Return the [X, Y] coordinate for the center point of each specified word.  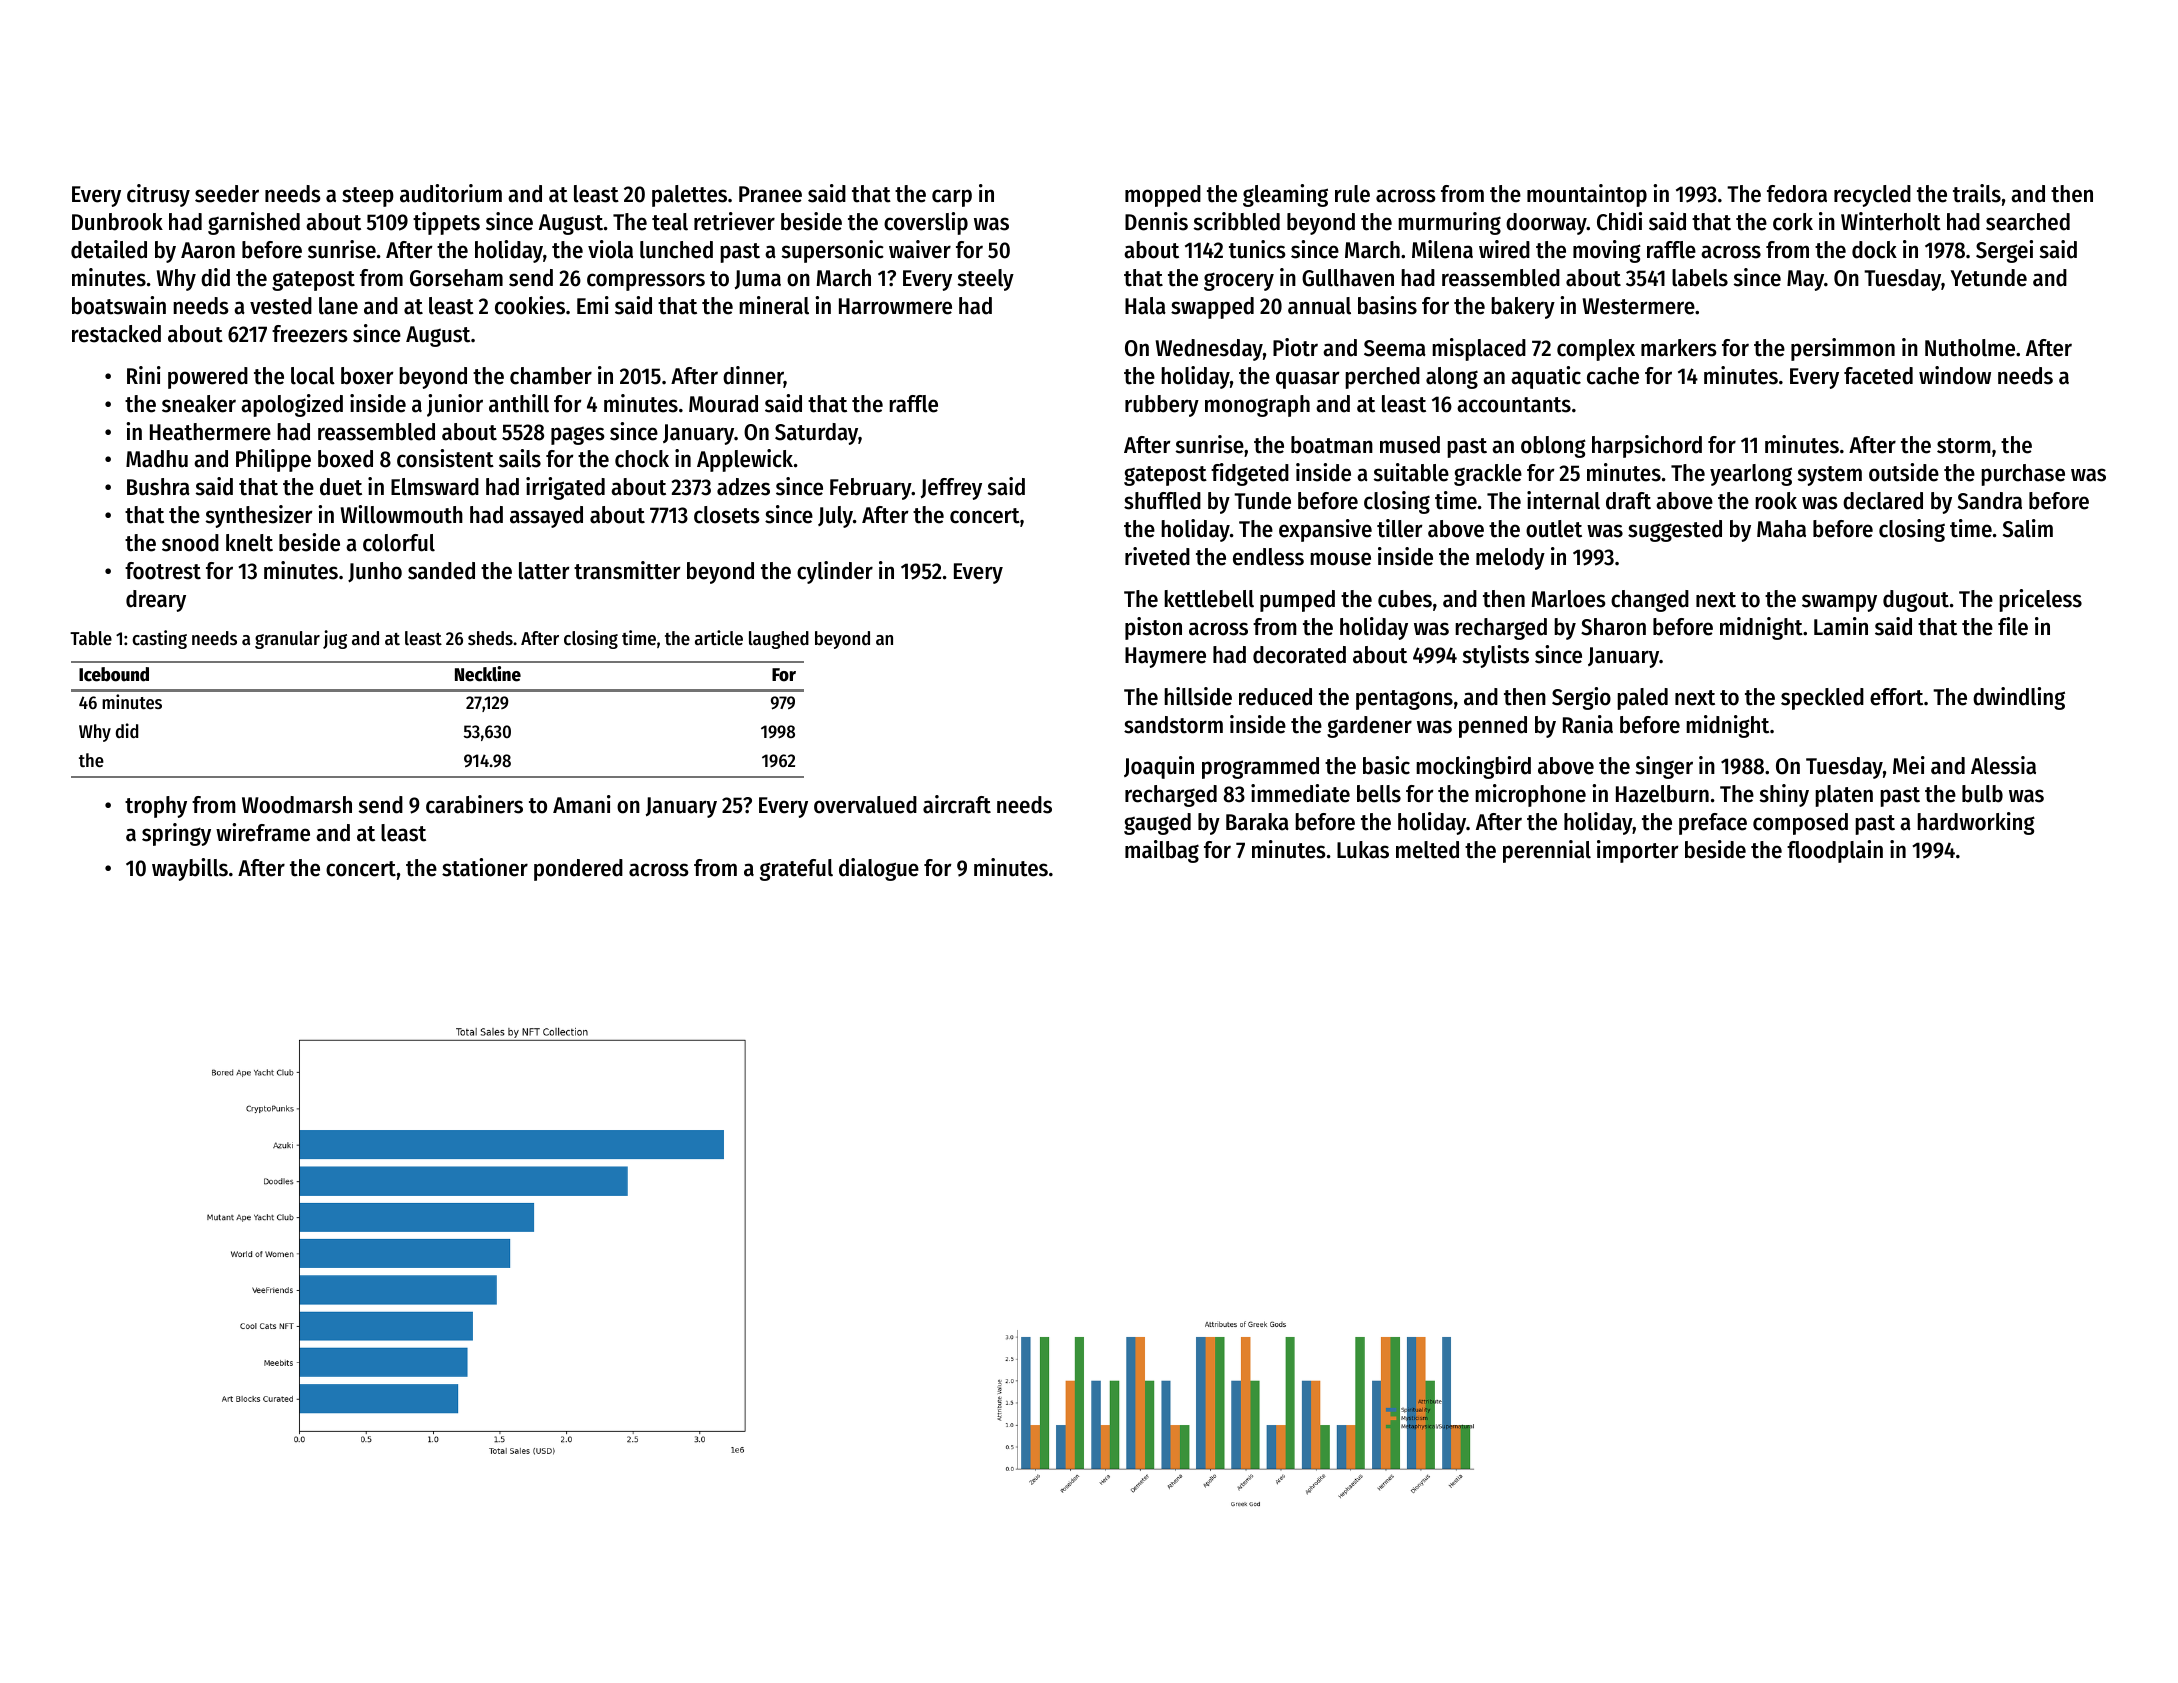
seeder [227, 194]
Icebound [114, 674]
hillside [1198, 696]
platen [1844, 796]
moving [1607, 251]
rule [1352, 194]
